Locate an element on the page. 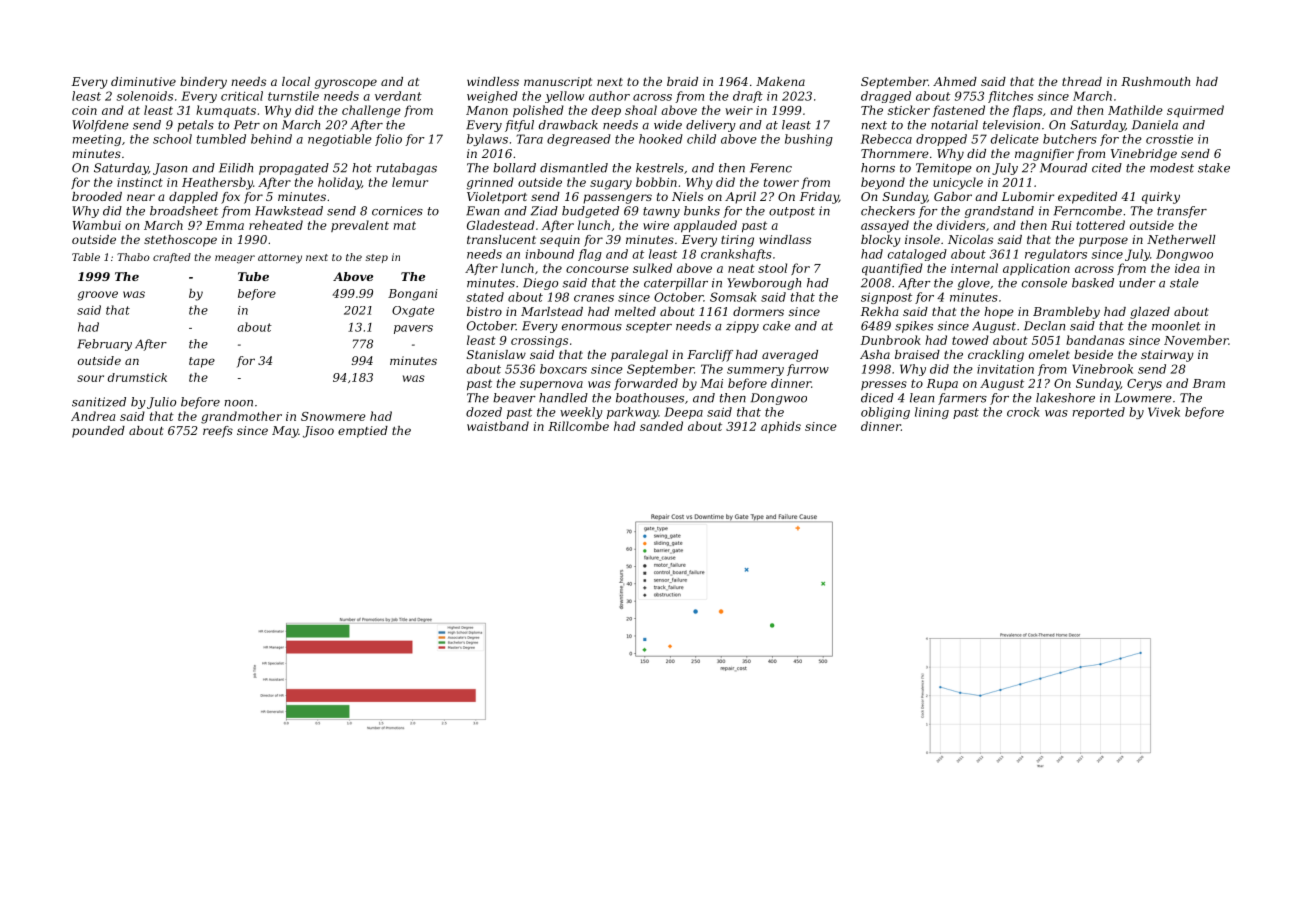 Image resolution: width=1308 pixels, height=924 pixels. braid is located at coordinates (682, 81).
